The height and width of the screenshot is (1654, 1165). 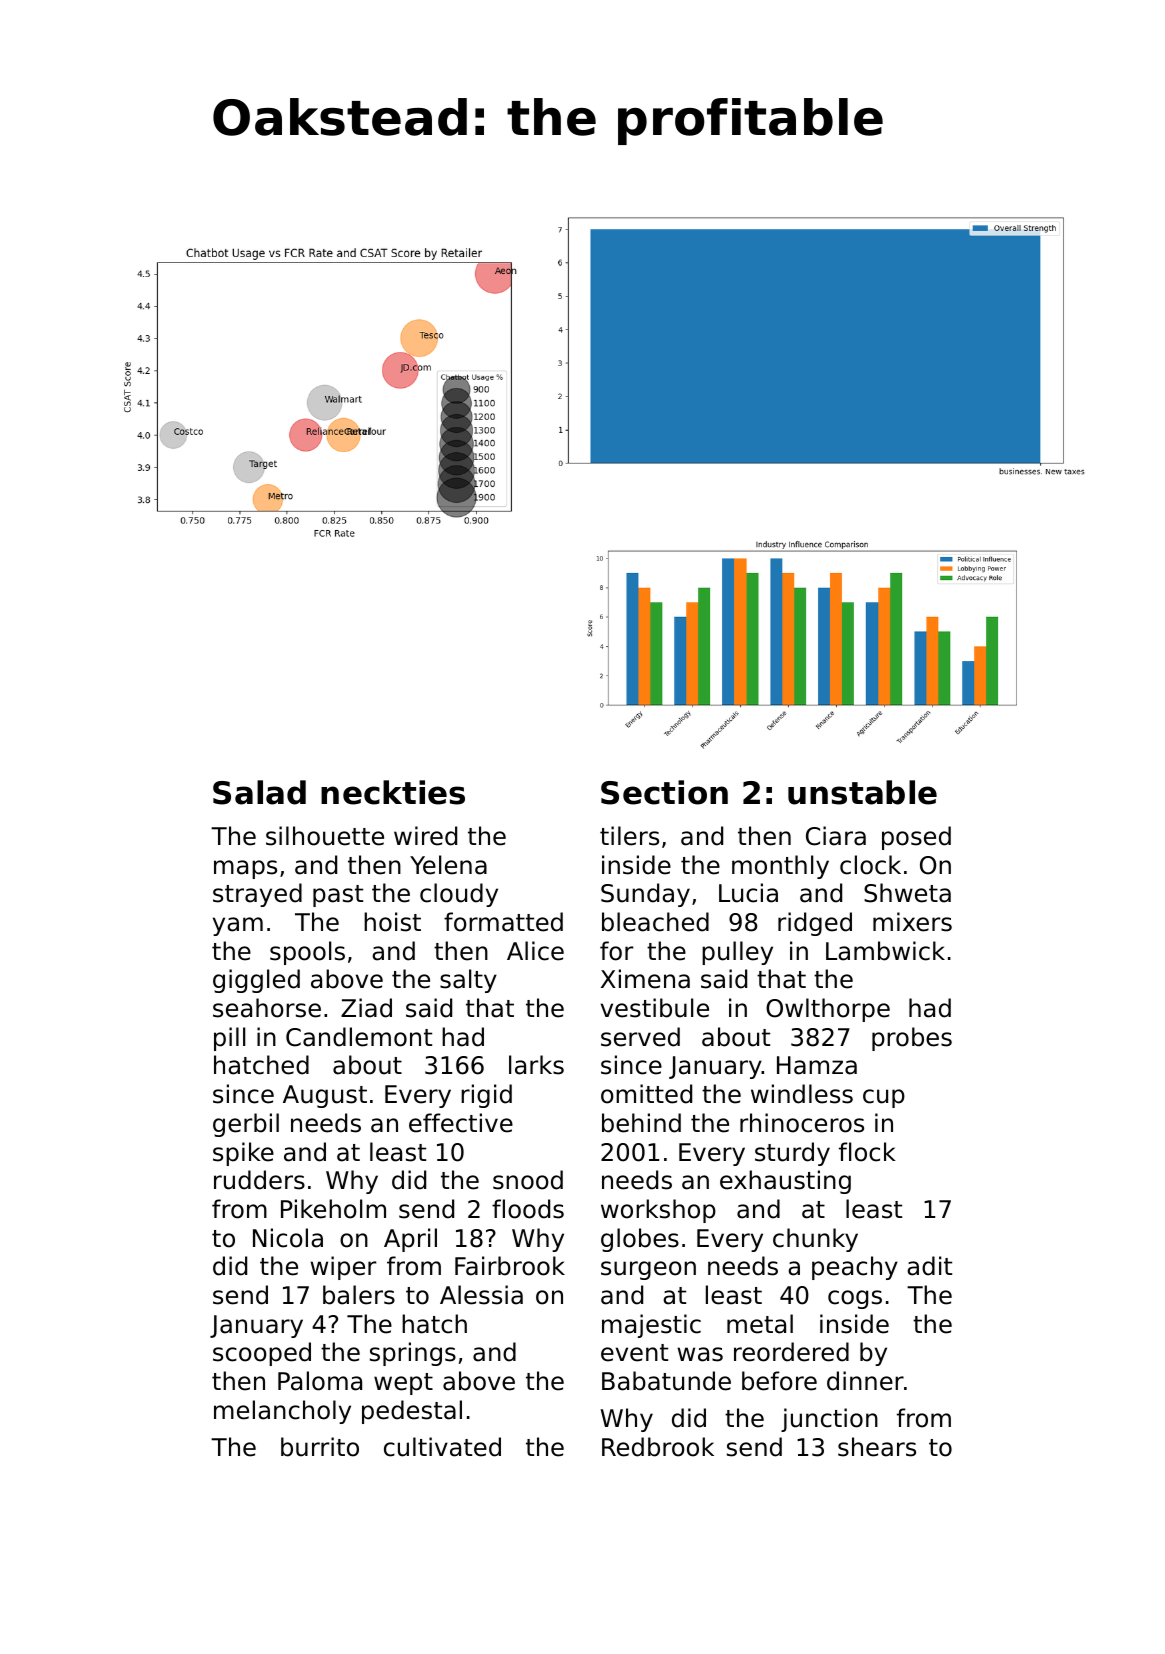 What do you see at coordinates (907, 893) in the screenshot?
I see `Shweta` at bounding box center [907, 893].
